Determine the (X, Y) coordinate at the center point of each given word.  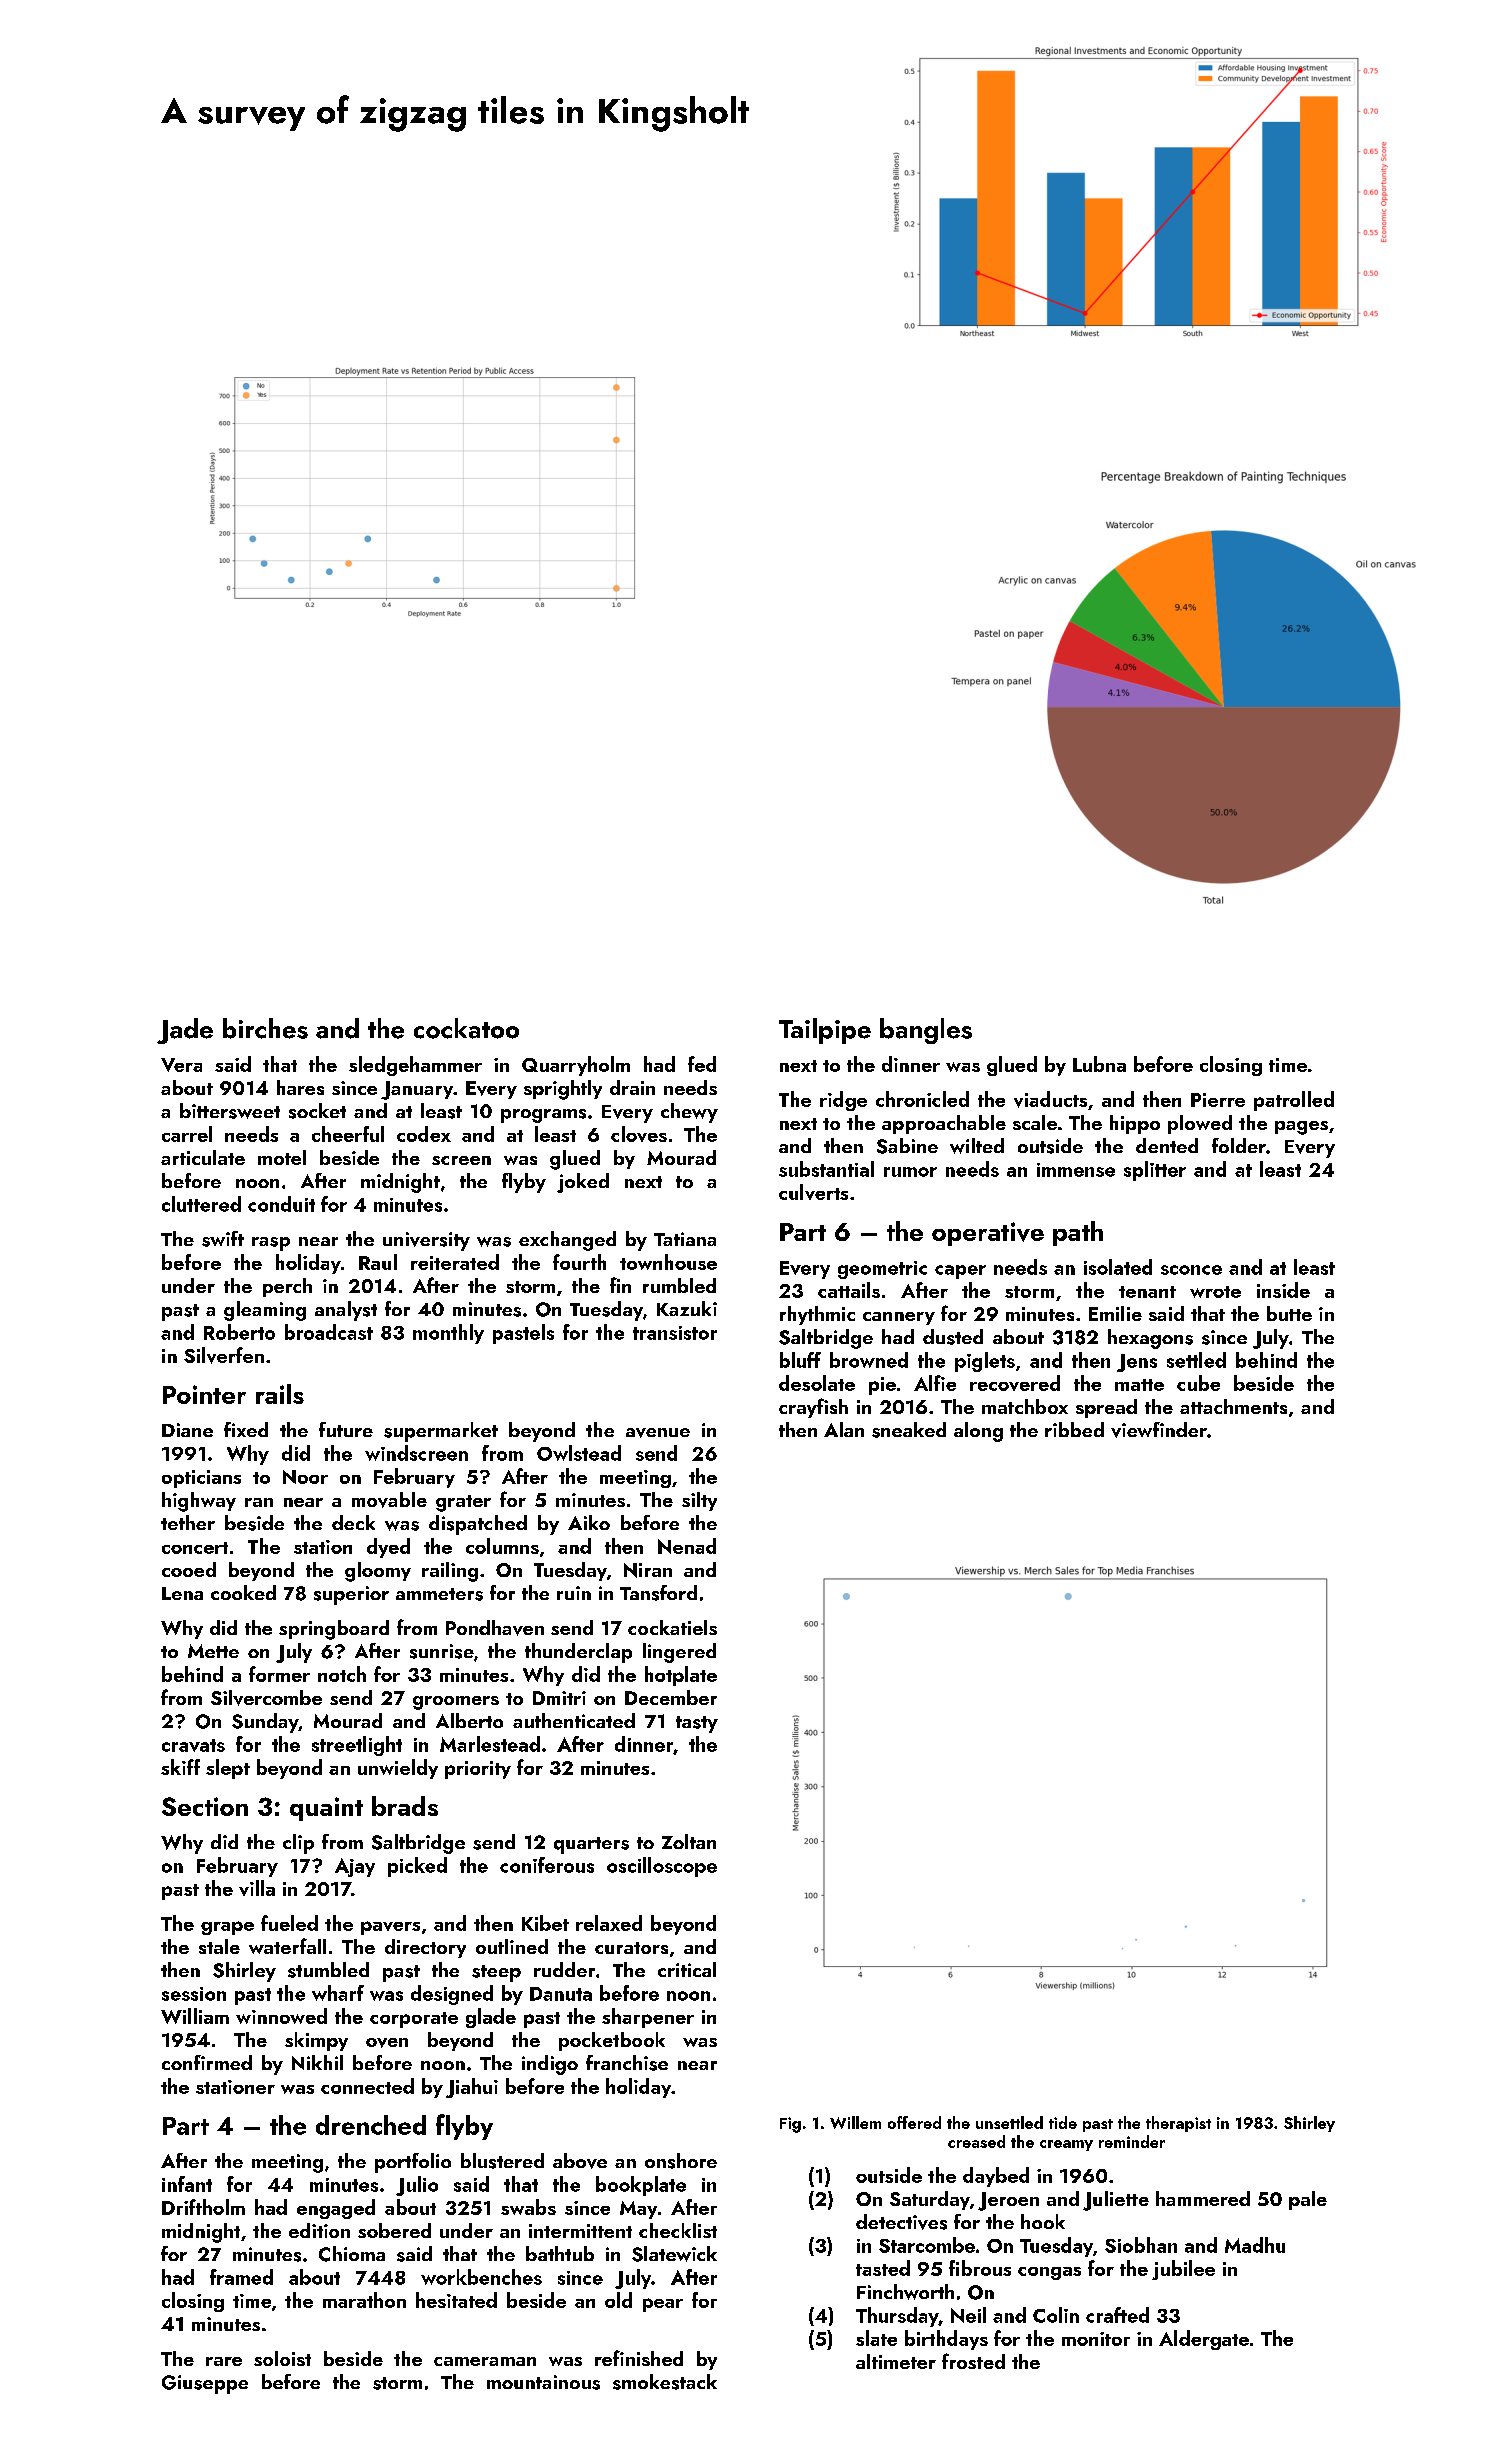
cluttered (201, 1204)
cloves (639, 1134)
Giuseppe (205, 2384)
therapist (1178, 2124)
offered (914, 2122)
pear (663, 2305)
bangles (926, 1031)
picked (417, 1867)
